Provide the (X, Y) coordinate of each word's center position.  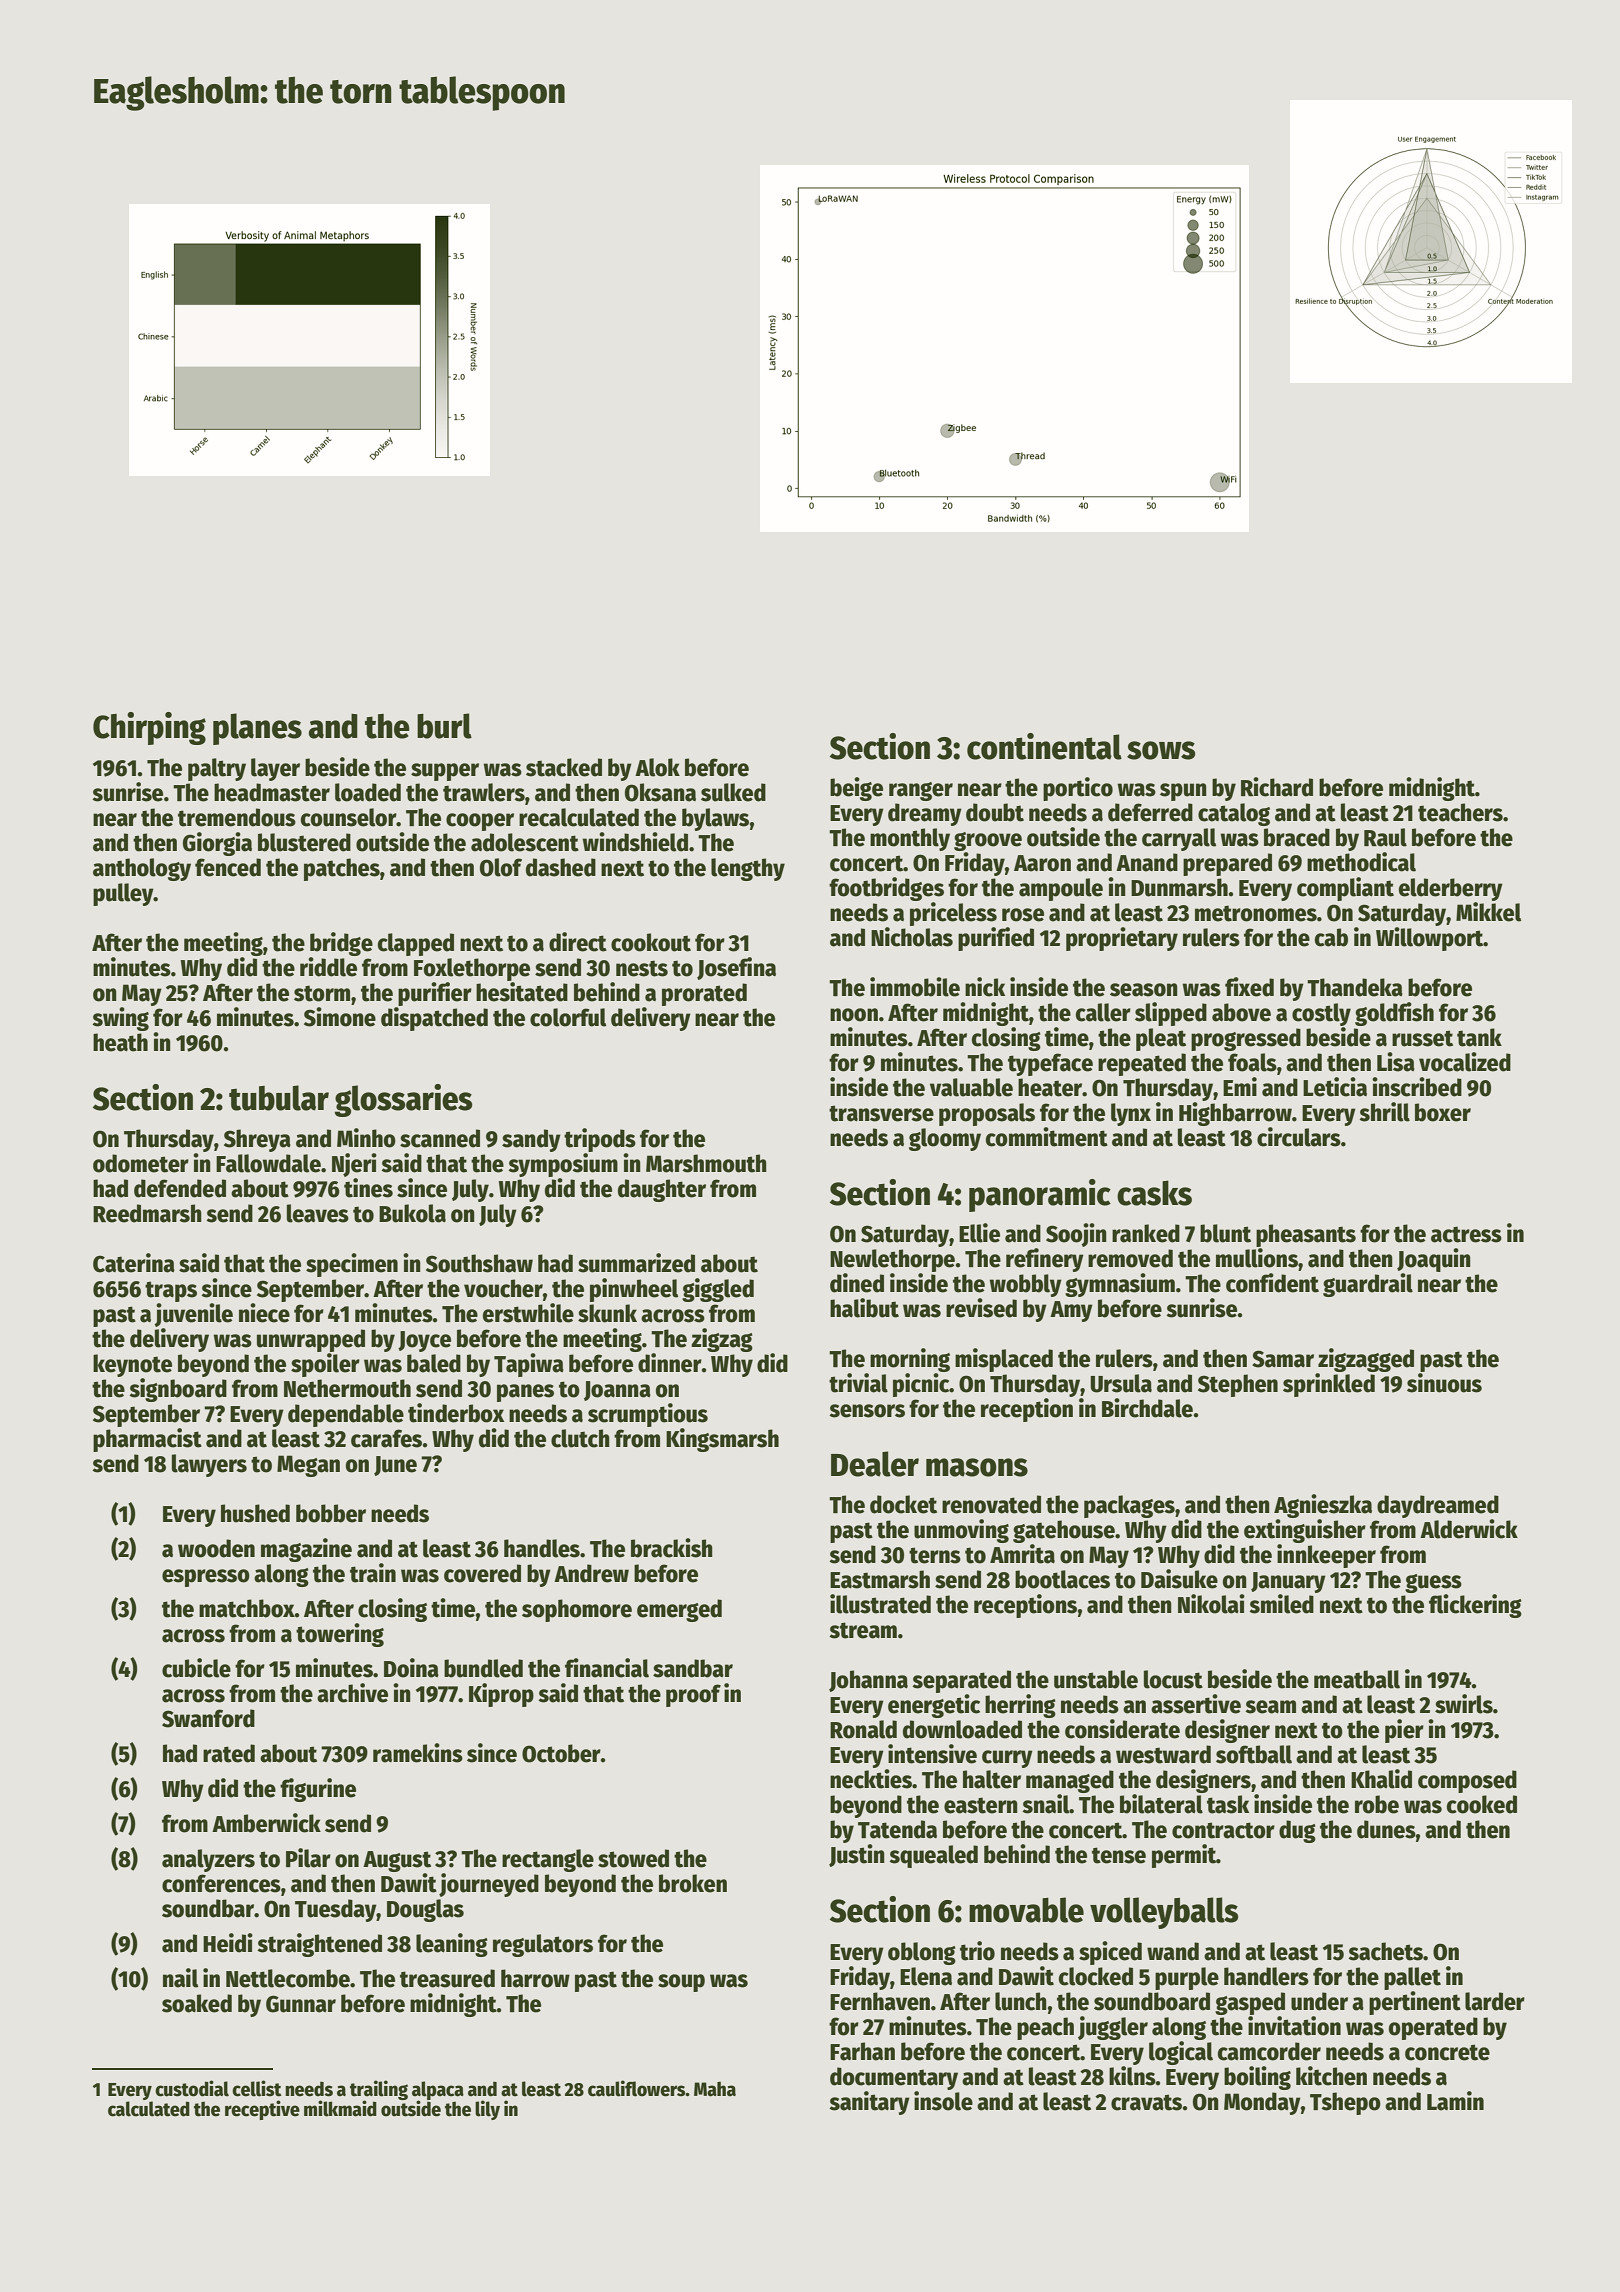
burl (444, 726)
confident (1272, 1283)
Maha (715, 2089)
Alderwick (1469, 1529)
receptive (262, 2110)
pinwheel (634, 1290)
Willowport (1430, 939)
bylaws (715, 819)
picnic (921, 1385)
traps (171, 1291)
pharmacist (147, 1440)
